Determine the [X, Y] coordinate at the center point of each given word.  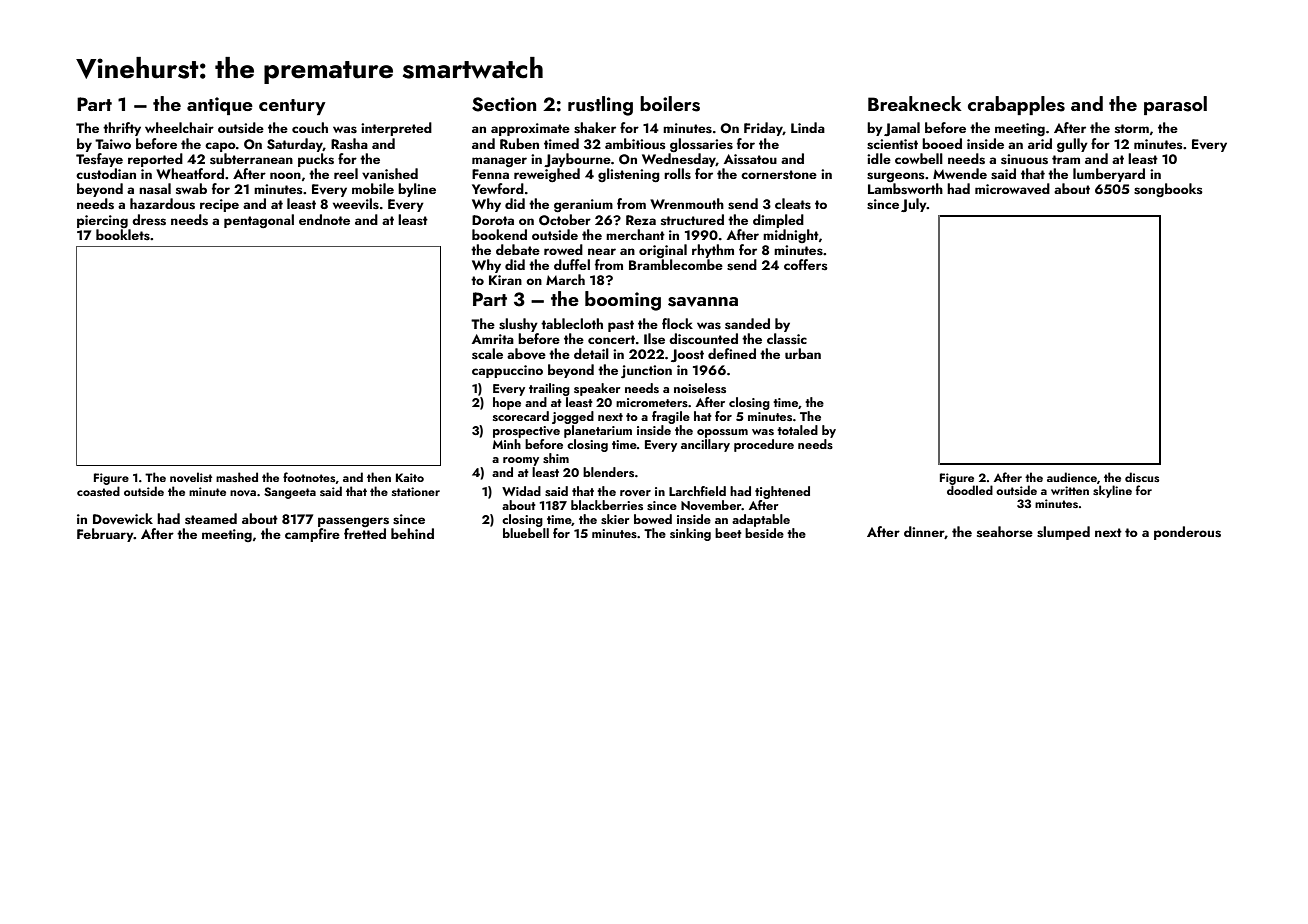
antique [220, 106]
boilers [670, 104]
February [105, 535]
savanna [703, 302]
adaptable [761, 520]
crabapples [1016, 105]
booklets [123, 235]
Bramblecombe [676, 264]
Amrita [493, 339]
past [621, 326]
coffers [806, 265]
